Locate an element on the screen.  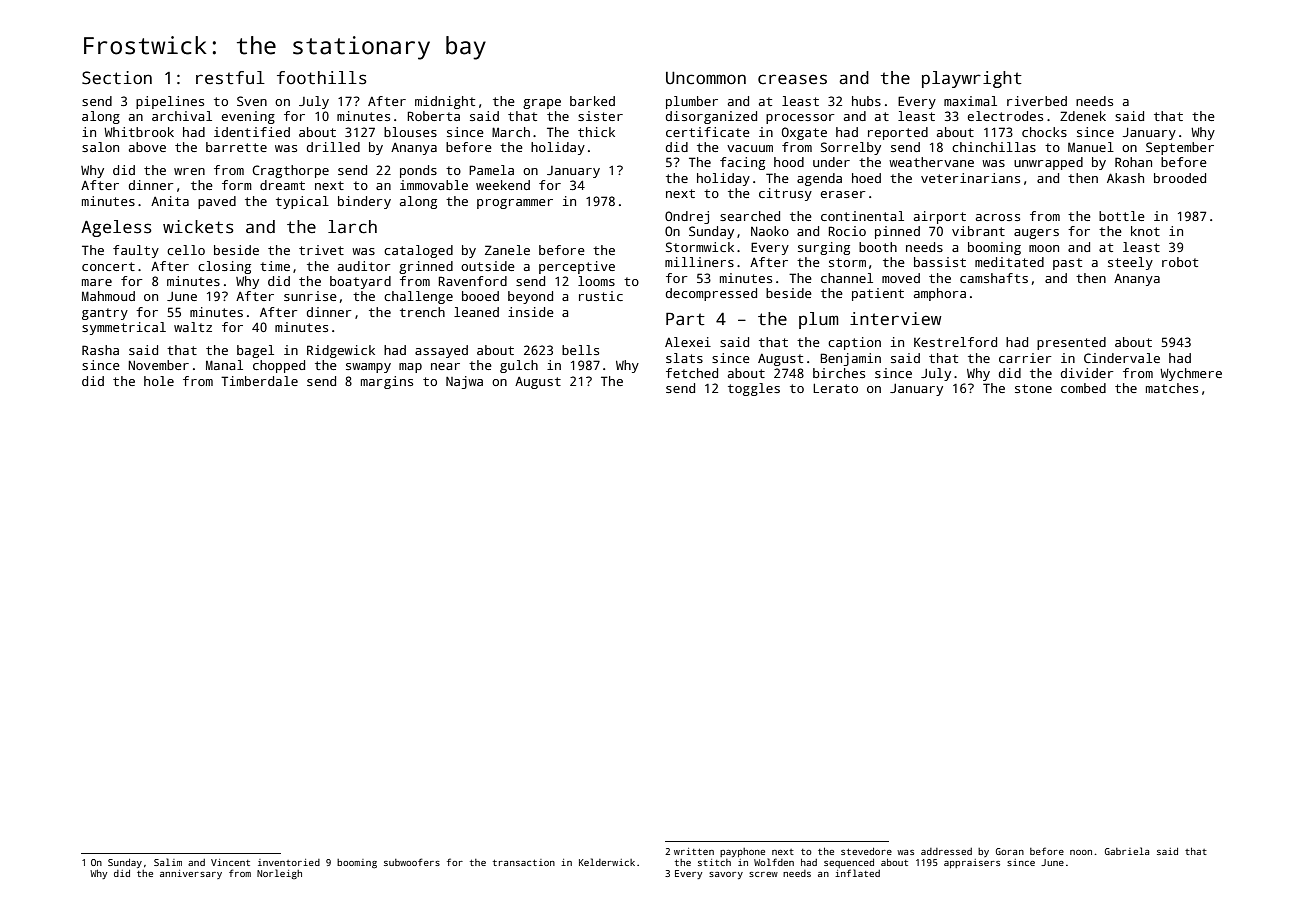
Najwa is located at coordinates (464, 382).
